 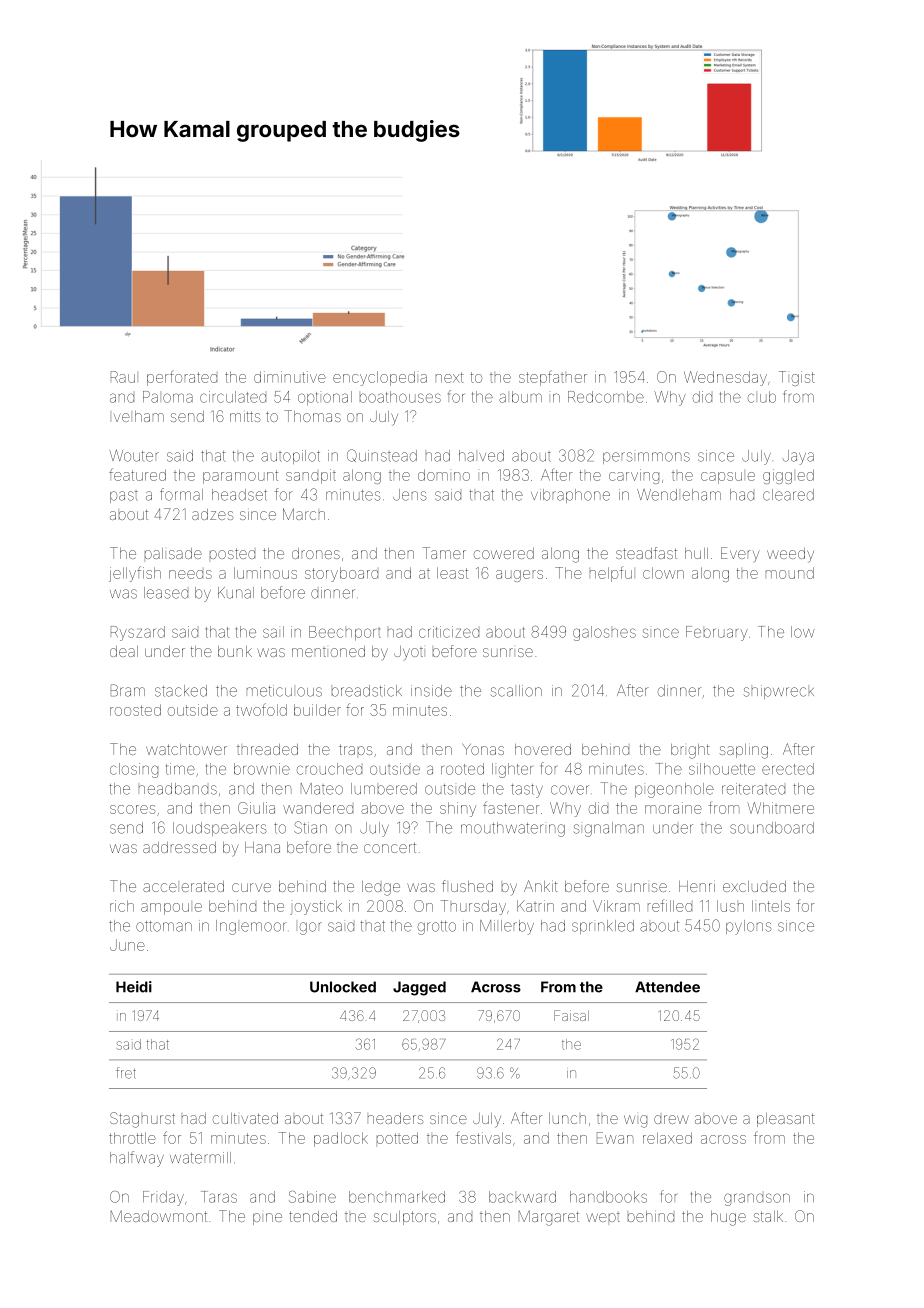 What do you see at coordinates (329, 769) in the screenshot?
I see `crouched` at bounding box center [329, 769].
